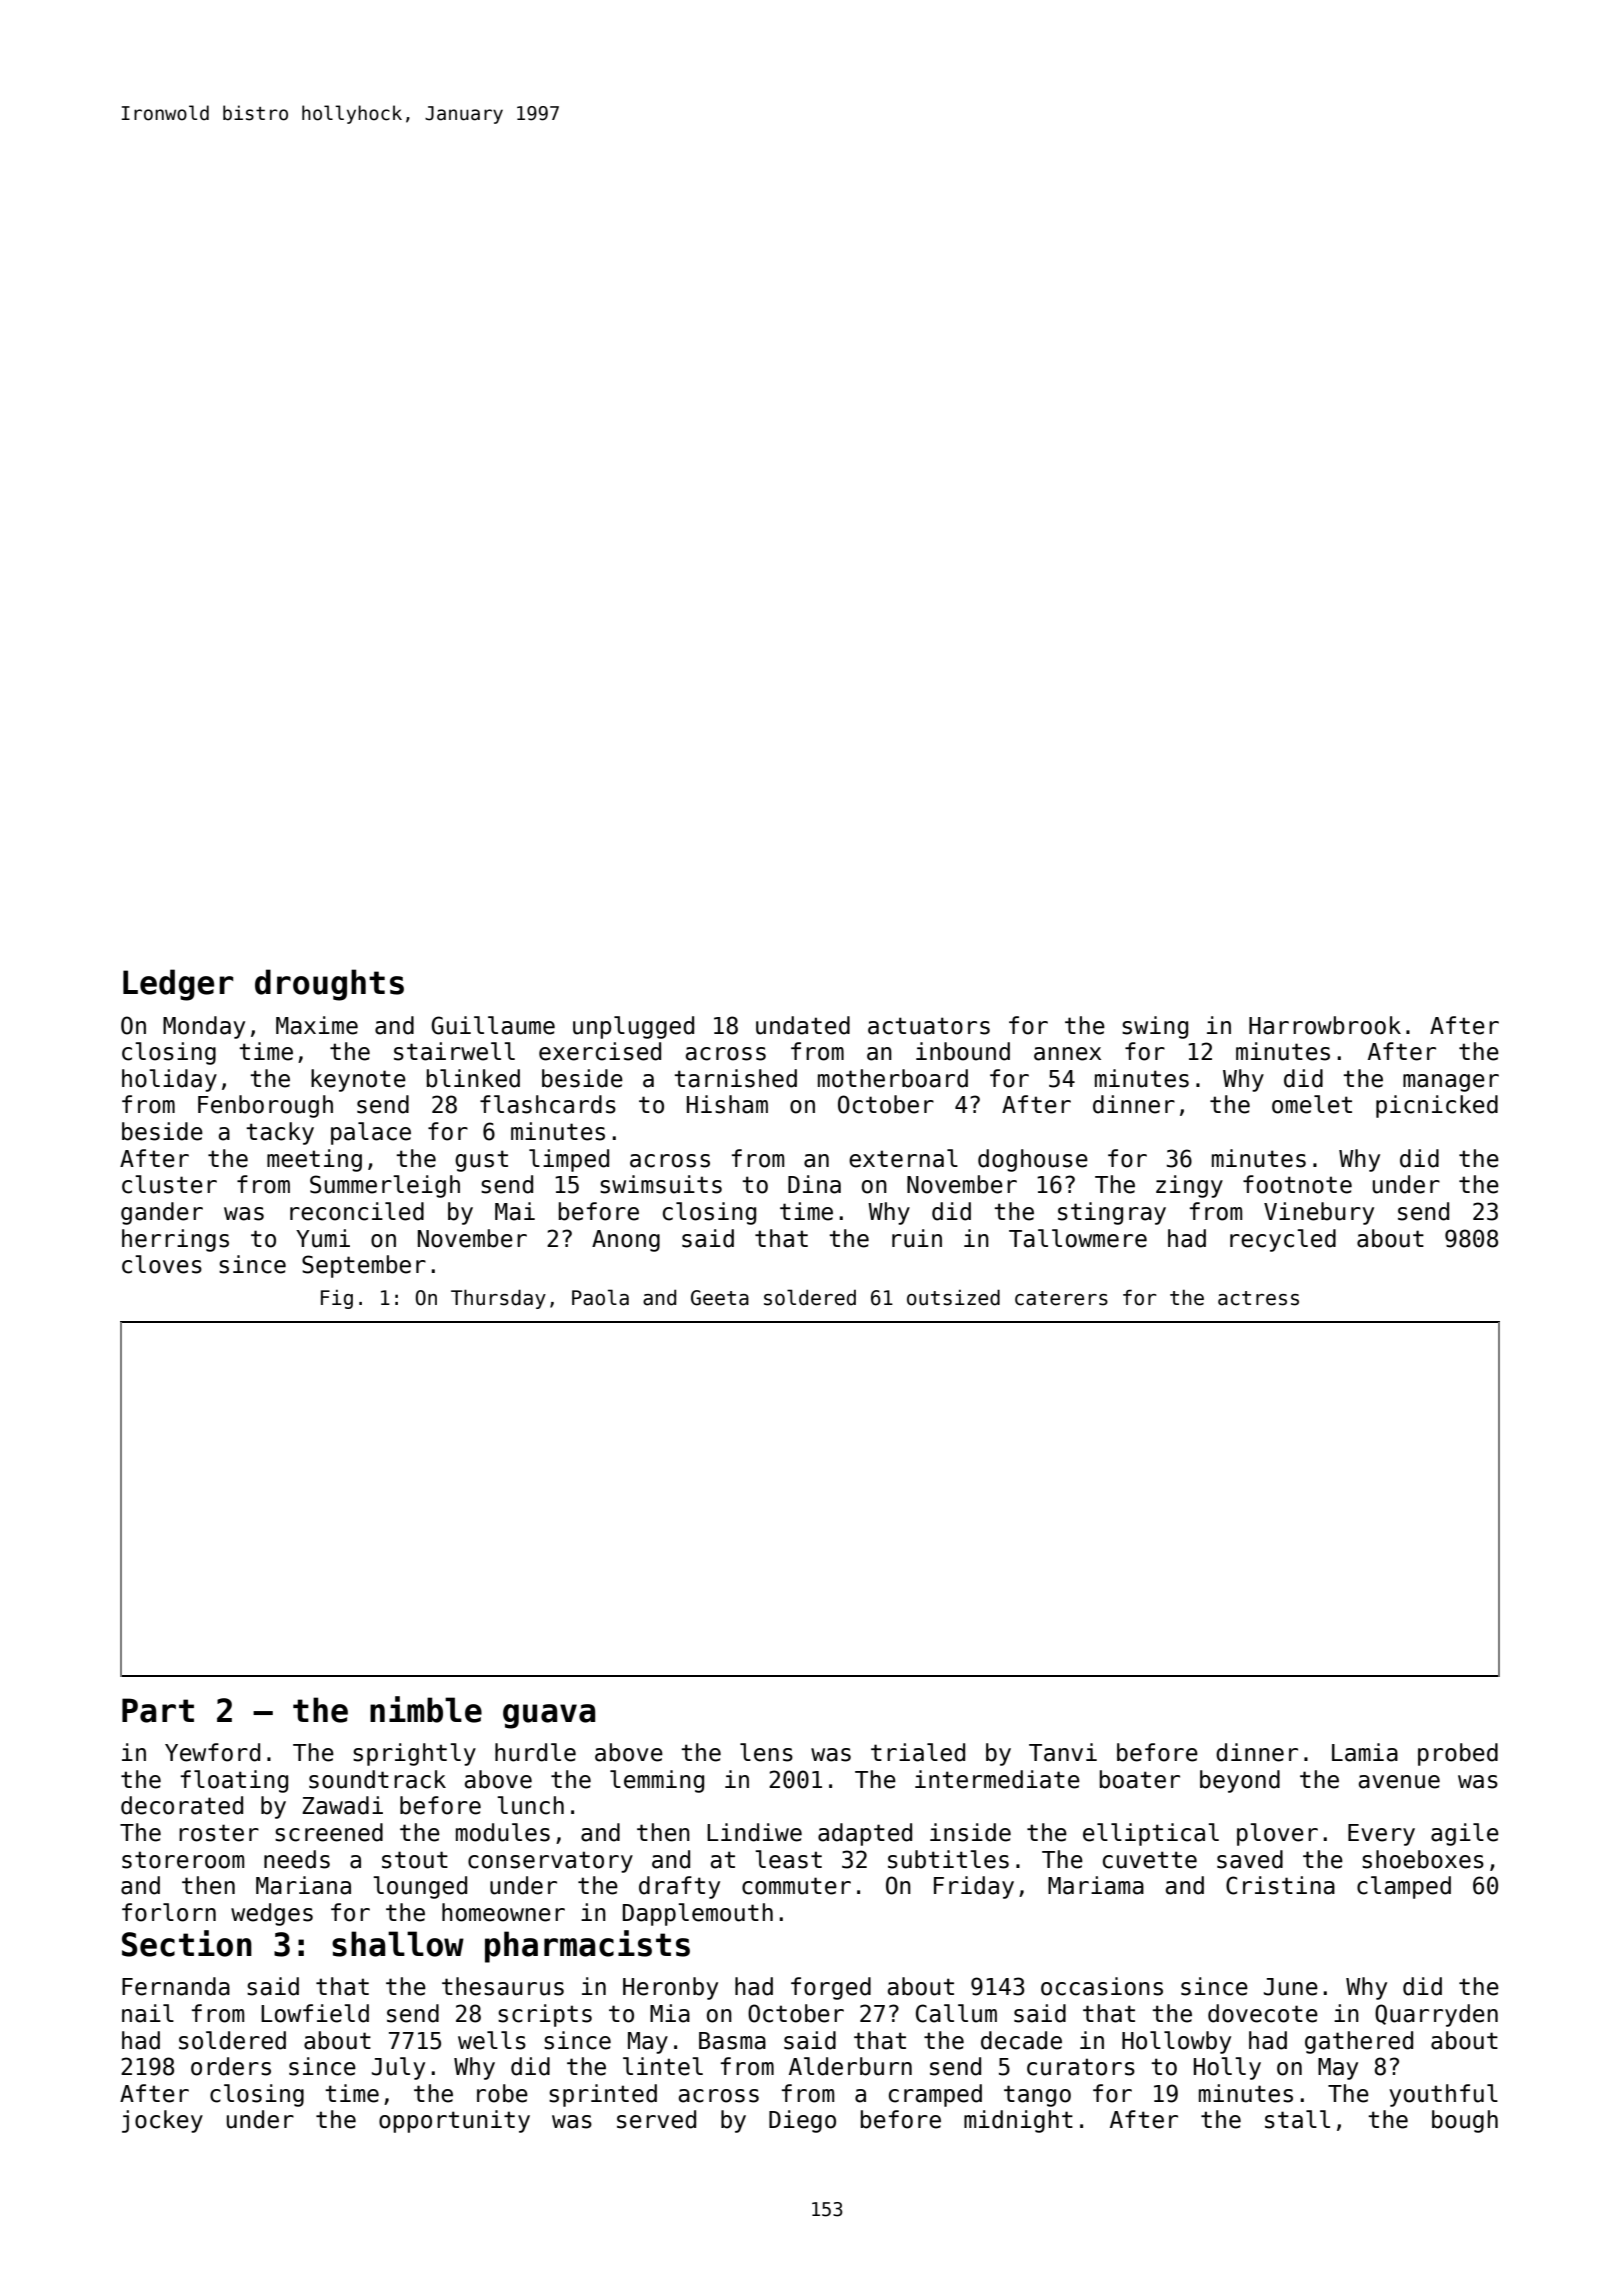  I want to click on Paola, so click(600, 1297).
